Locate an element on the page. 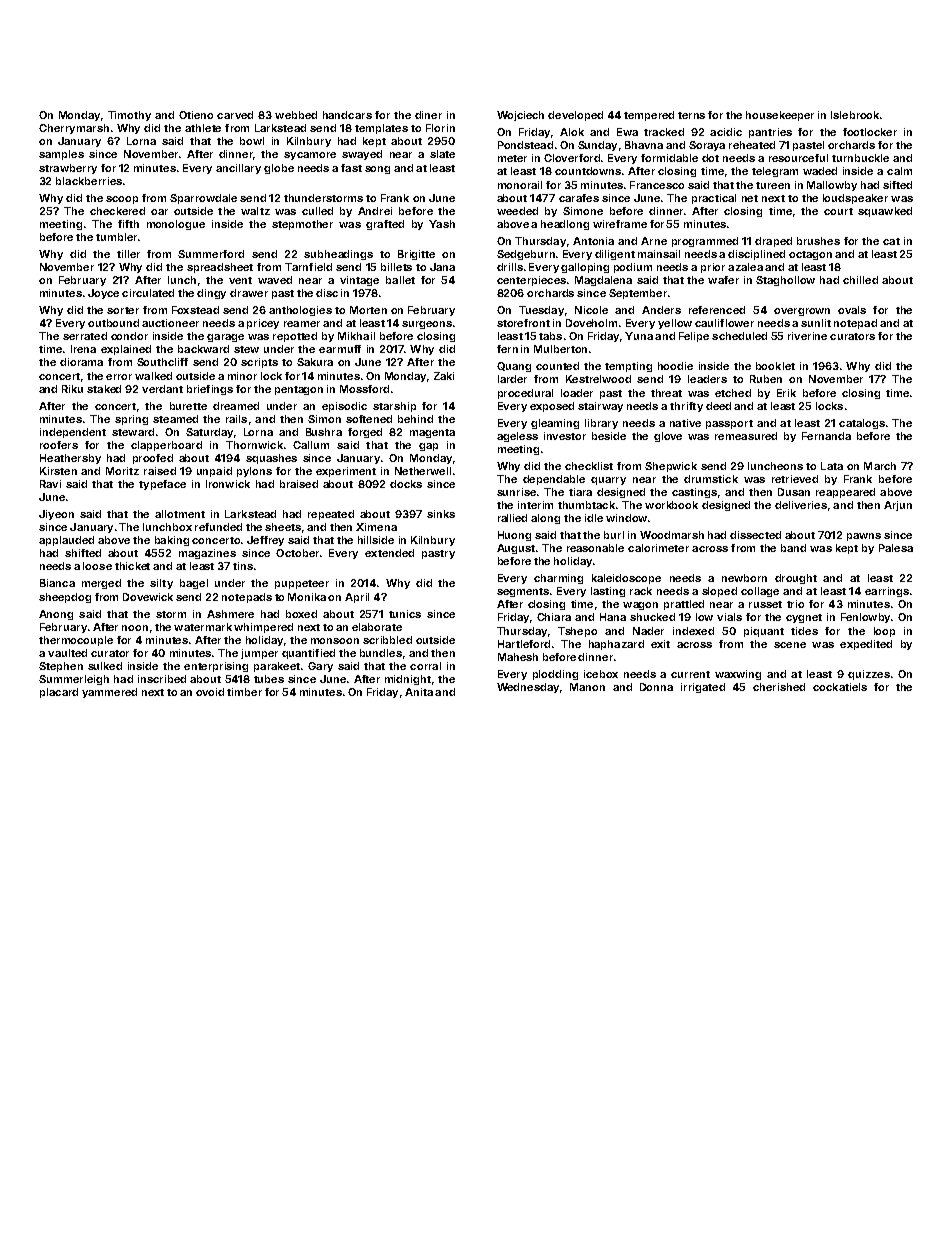 The width and height of the image is (952, 1233). ballet is located at coordinates (400, 280).
